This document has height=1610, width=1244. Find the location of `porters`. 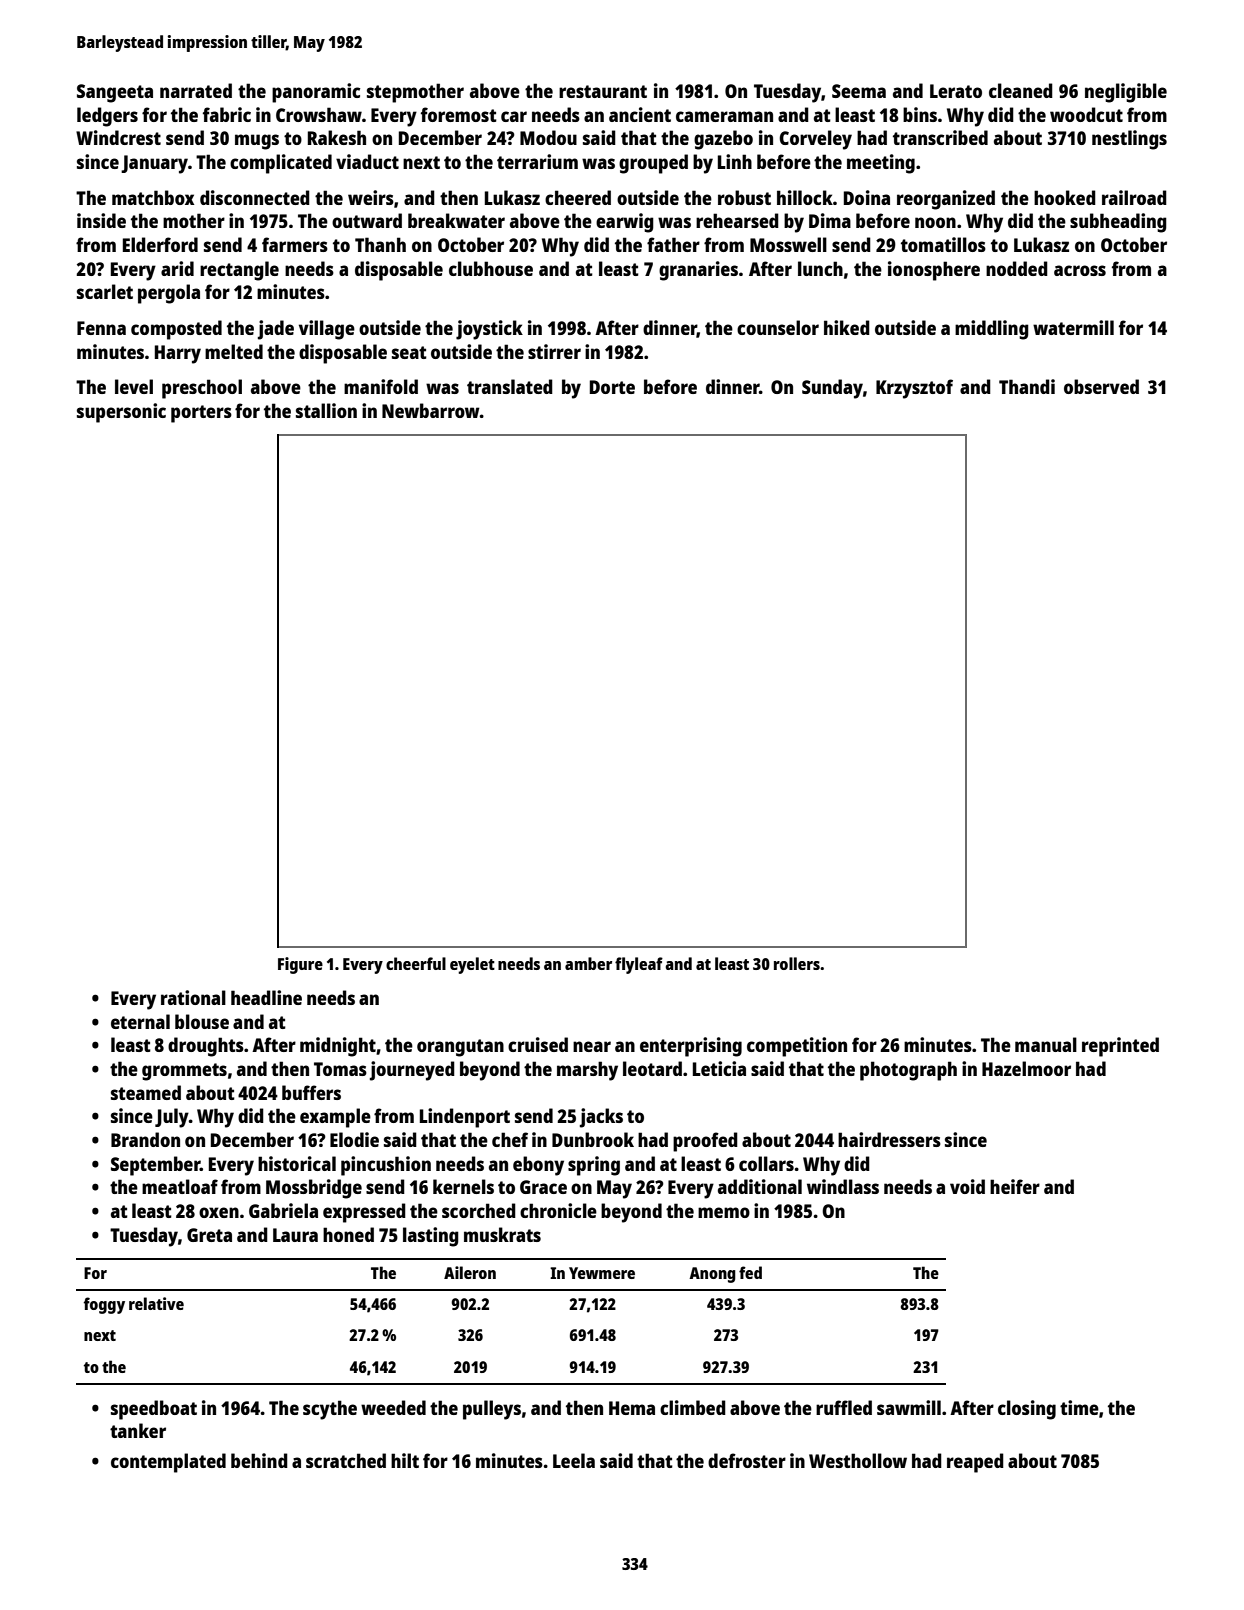

porters is located at coordinates (201, 414).
